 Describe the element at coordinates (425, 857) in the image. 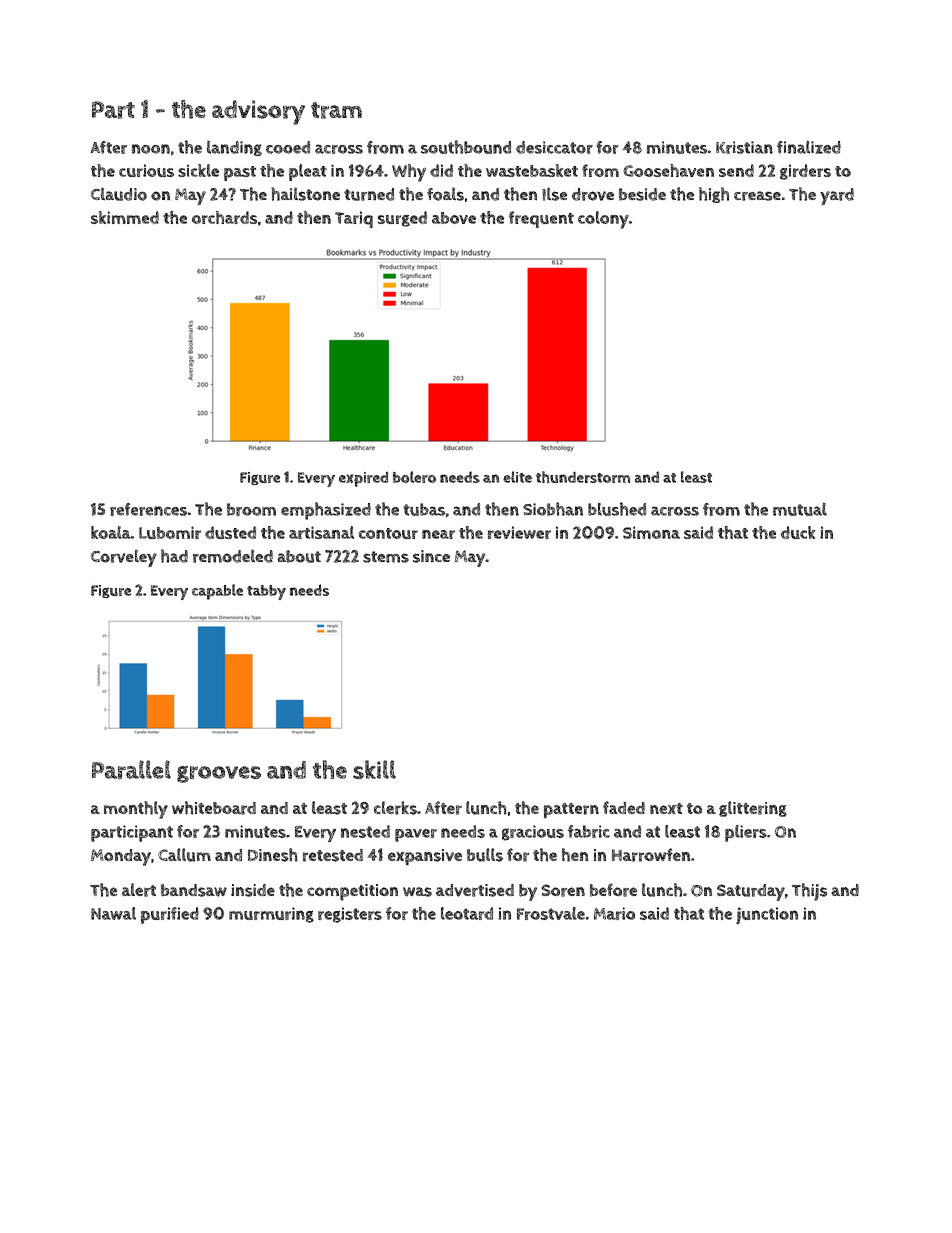

I see `expansive` at that location.
